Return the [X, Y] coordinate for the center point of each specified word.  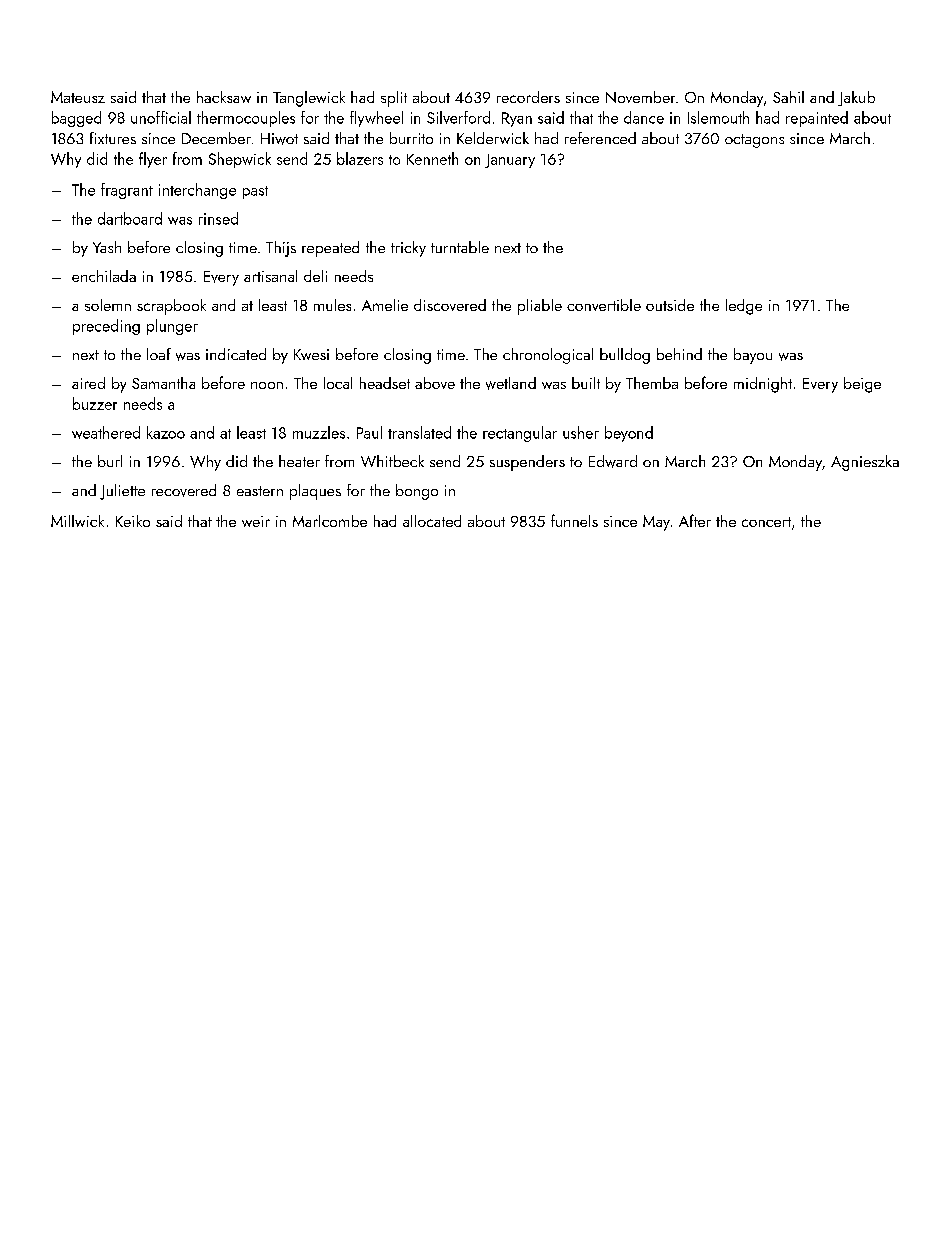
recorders [528, 97]
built [586, 383]
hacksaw [224, 97]
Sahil [788, 97]
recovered [184, 490]
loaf [159, 354]
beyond [629, 434]
